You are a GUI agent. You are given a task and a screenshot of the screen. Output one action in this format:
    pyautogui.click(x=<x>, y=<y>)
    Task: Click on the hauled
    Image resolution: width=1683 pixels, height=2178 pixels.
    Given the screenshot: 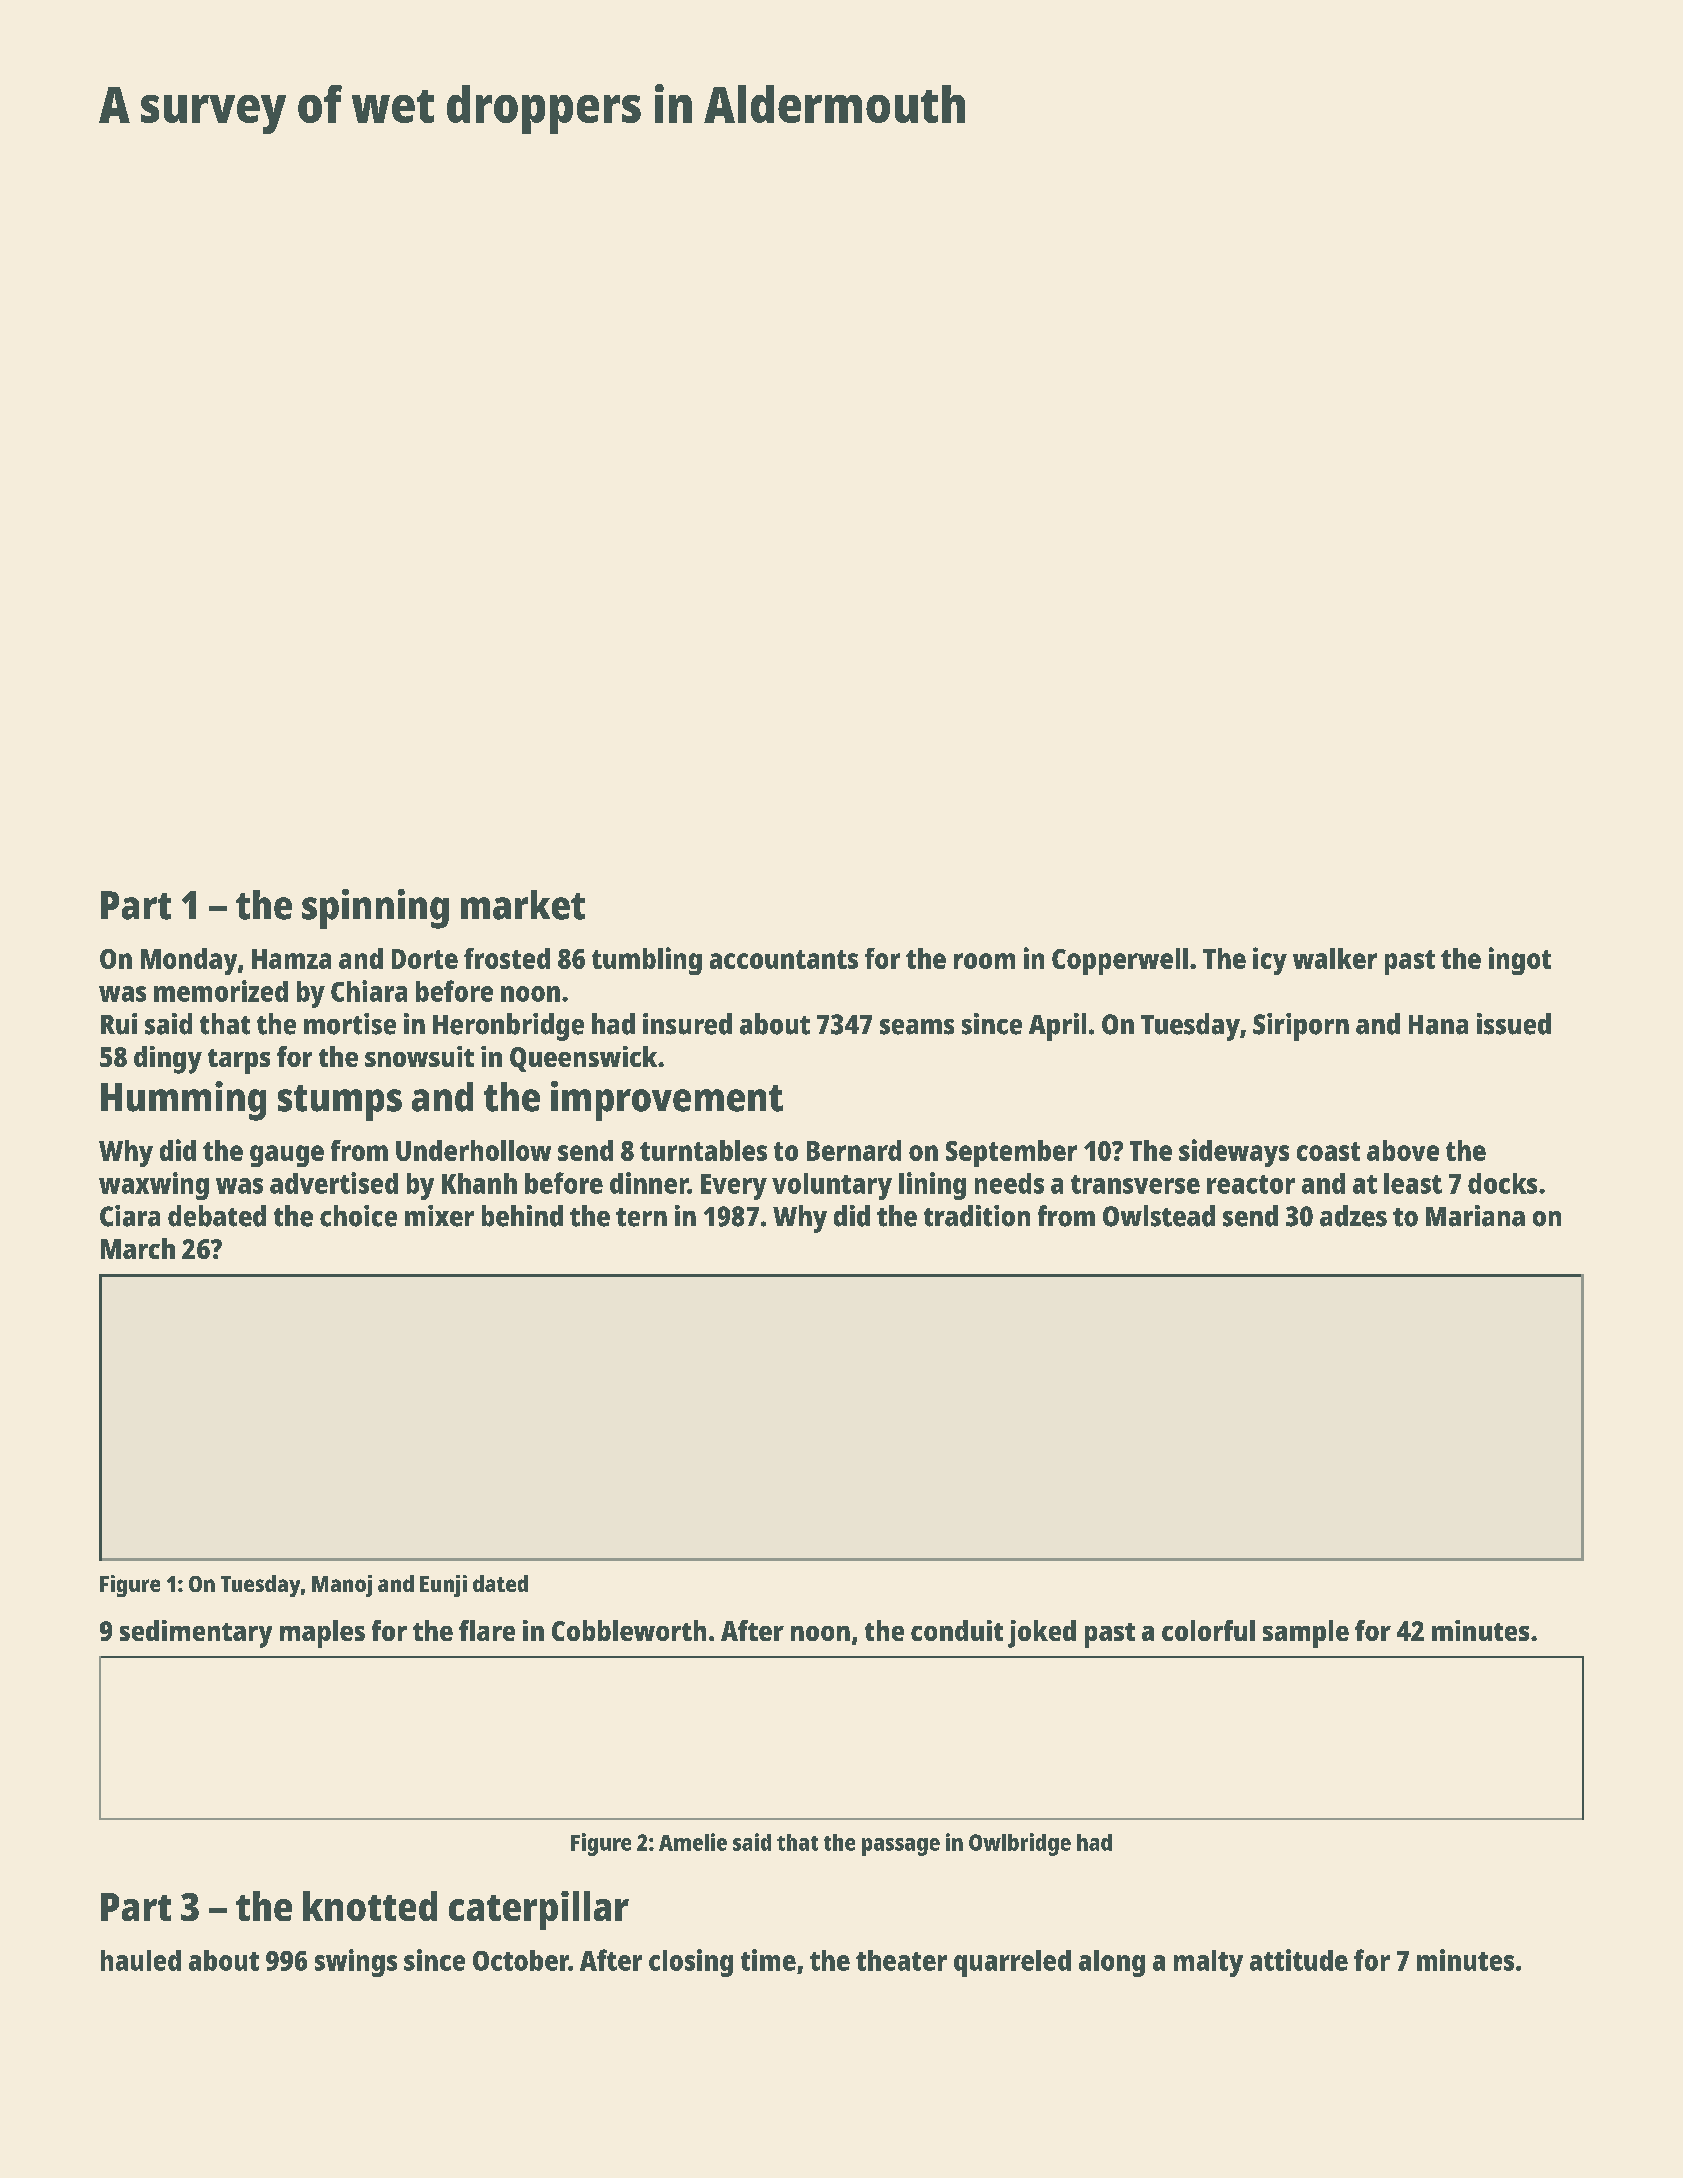 What is the action you would take?
    pyautogui.click(x=141, y=1960)
